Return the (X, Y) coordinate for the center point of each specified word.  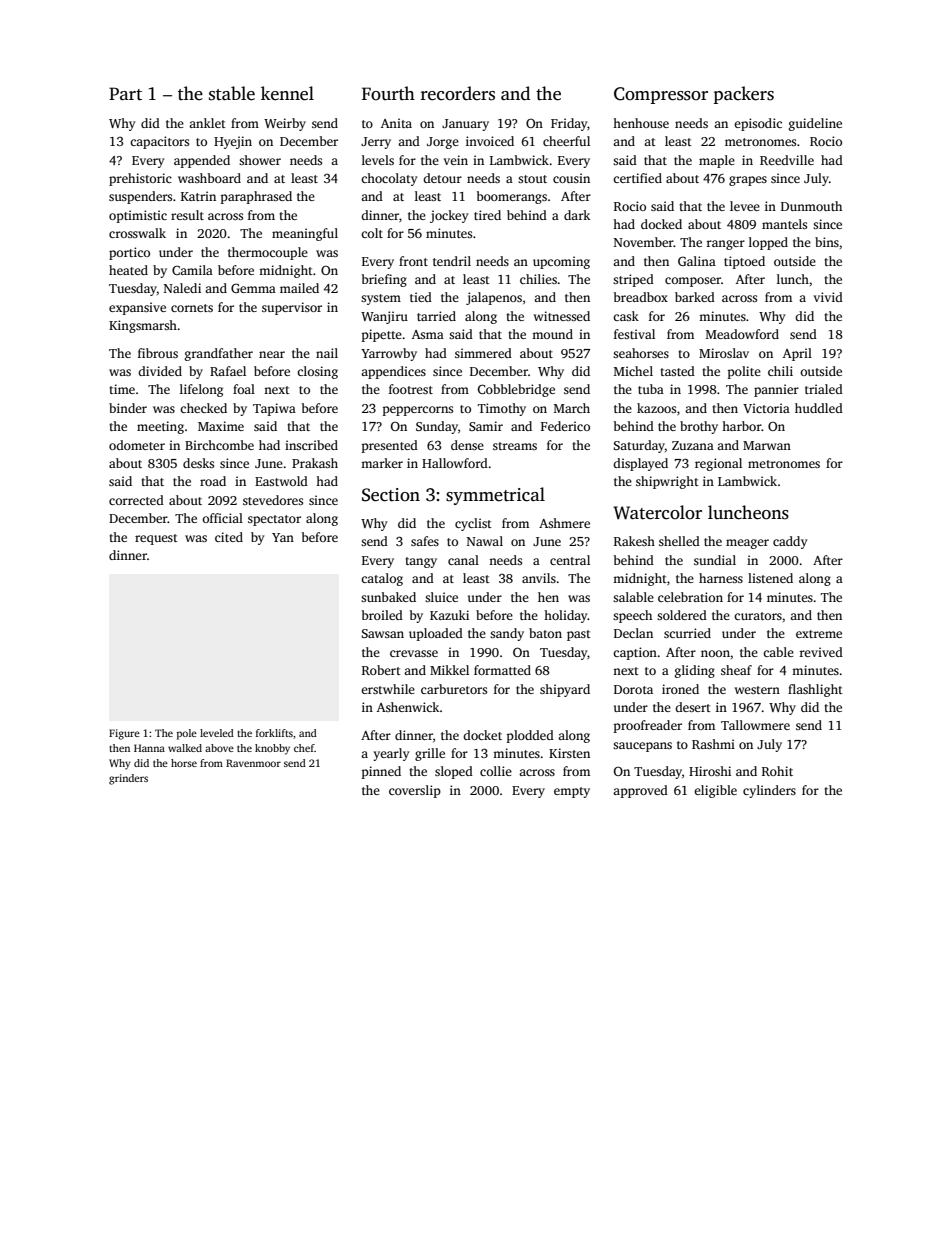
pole (187, 734)
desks (198, 463)
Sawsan (382, 633)
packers (743, 95)
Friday (569, 124)
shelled (679, 541)
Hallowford (455, 463)
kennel (287, 93)
